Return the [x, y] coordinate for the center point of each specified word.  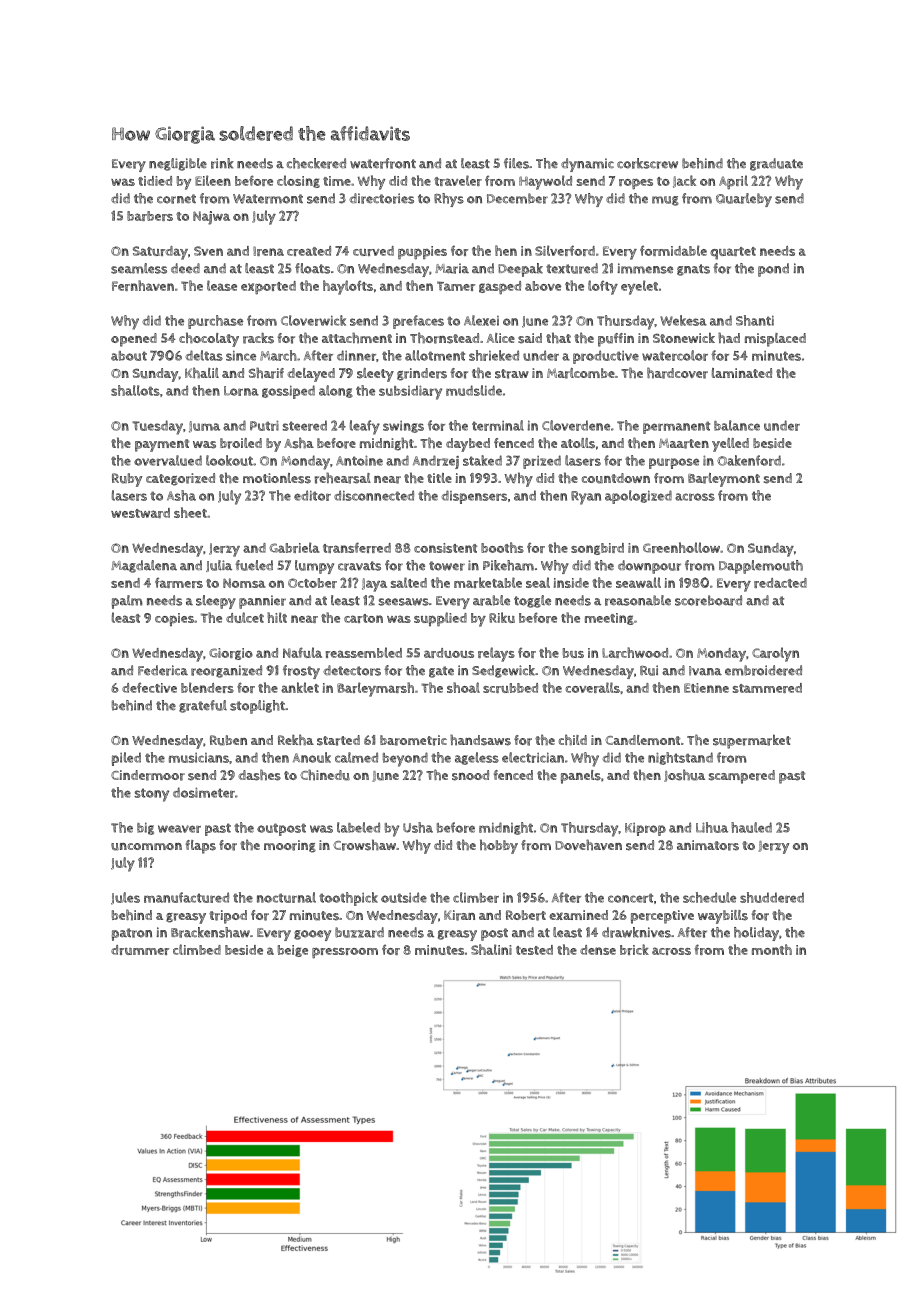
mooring [290, 846]
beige [293, 951]
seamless [139, 268]
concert [630, 898]
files [516, 163]
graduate [776, 164]
